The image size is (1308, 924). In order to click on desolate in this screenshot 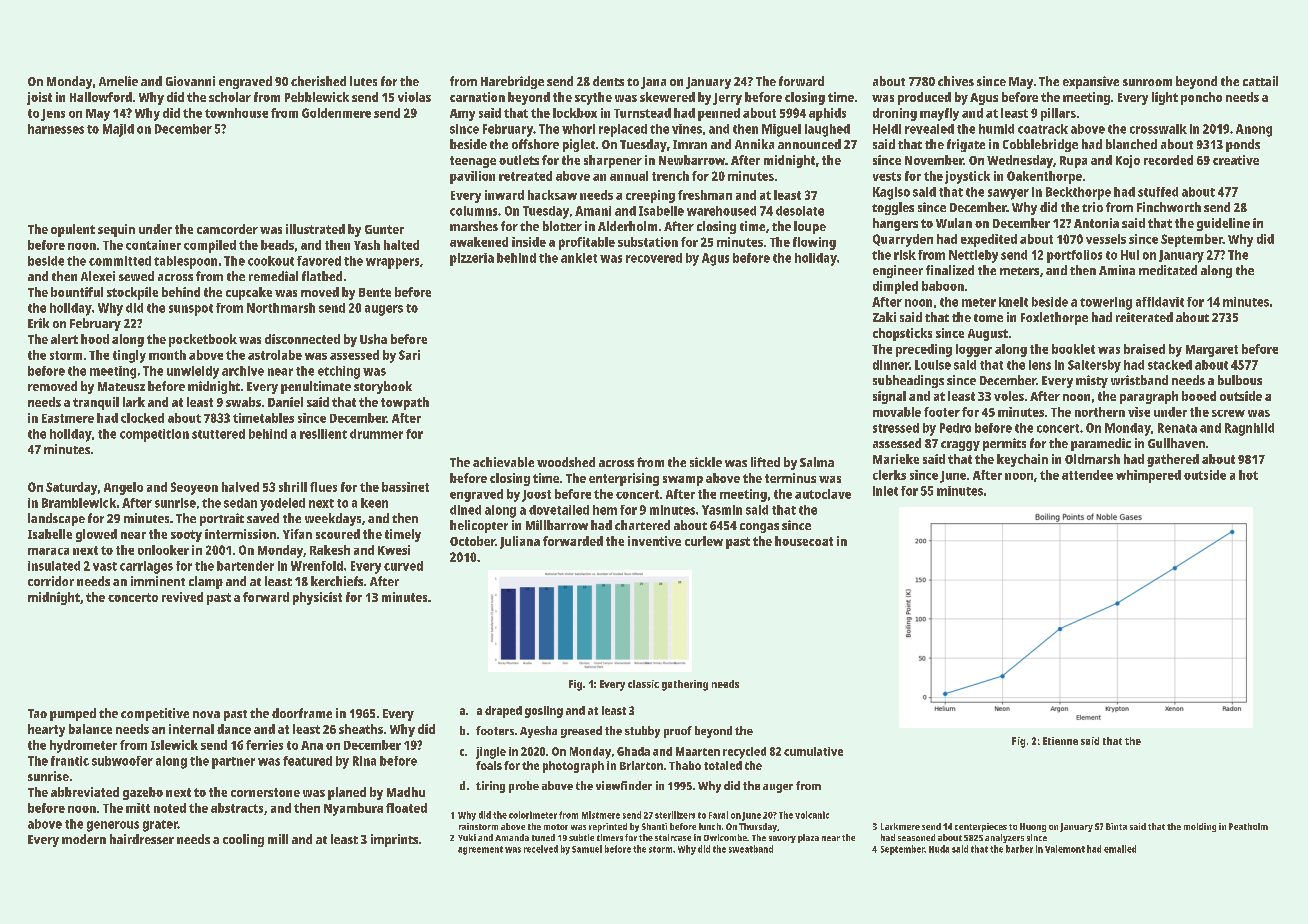, I will do `click(800, 211)`.
